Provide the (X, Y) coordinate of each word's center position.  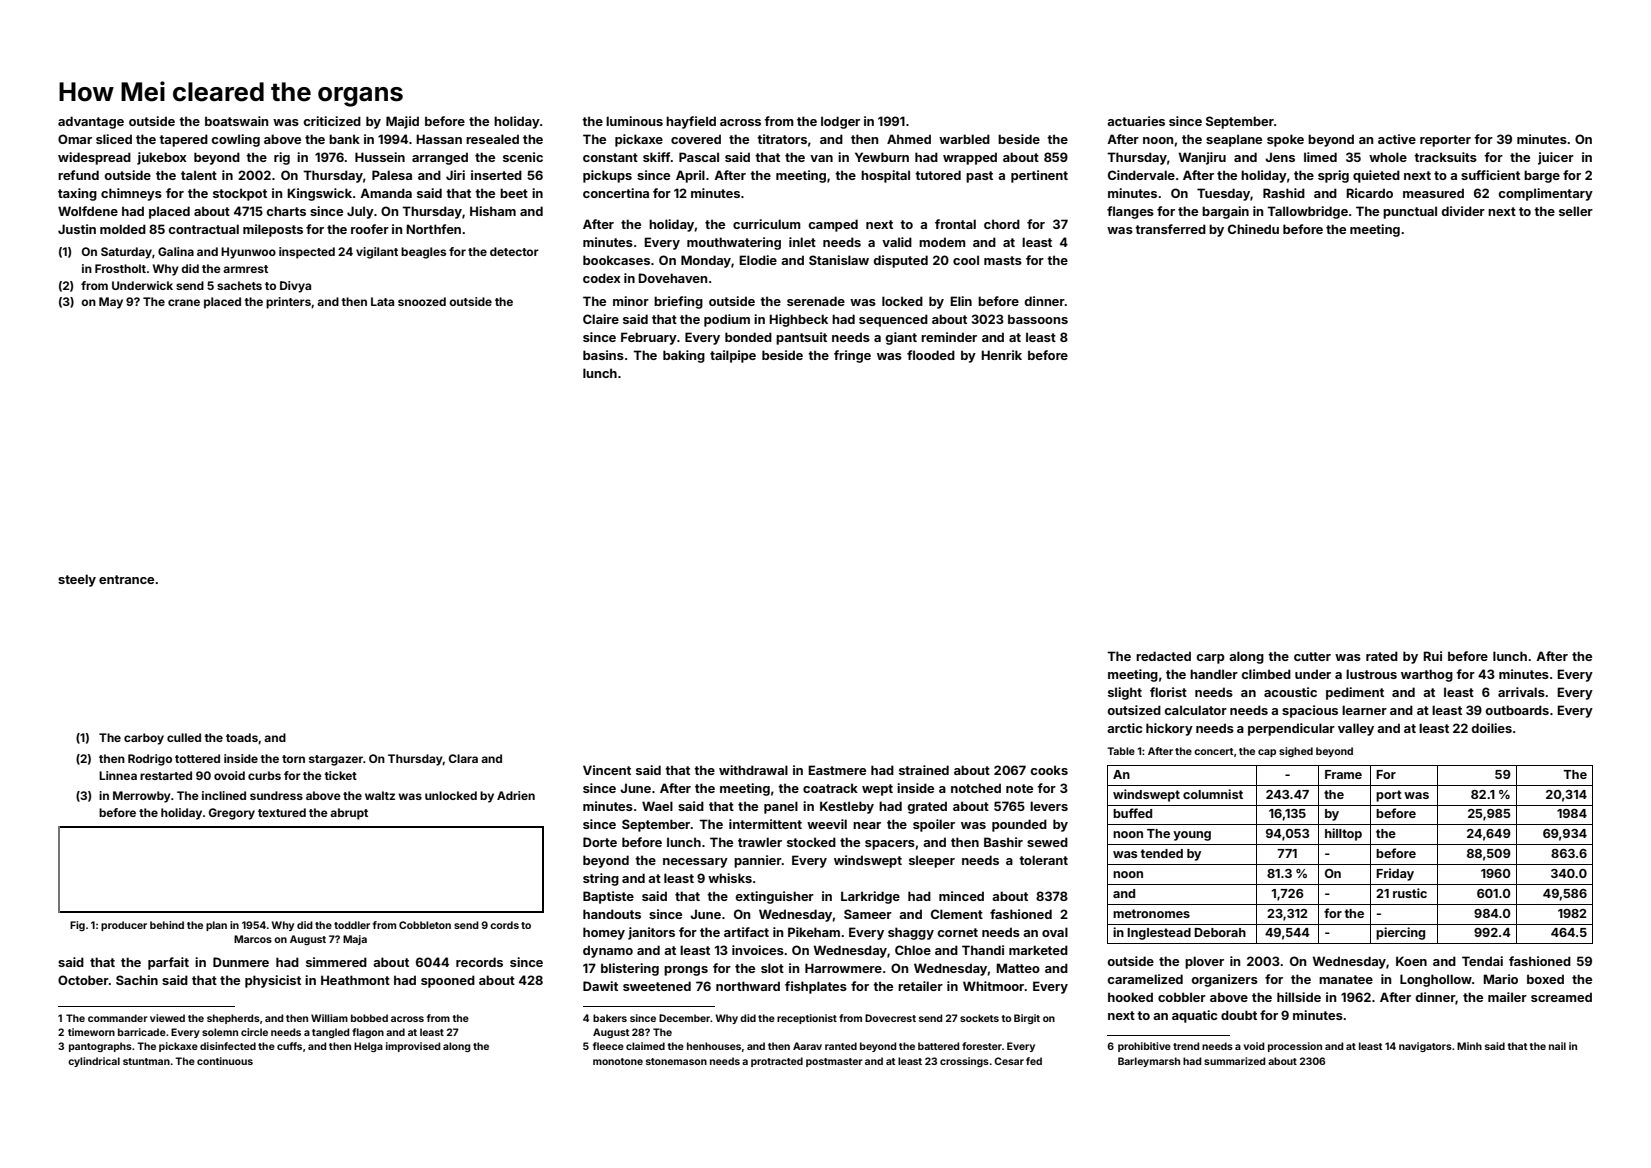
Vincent (607, 770)
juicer (1556, 158)
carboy (144, 739)
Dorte (600, 842)
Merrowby (142, 797)
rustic (1410, 893)
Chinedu (1253, 229)
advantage (91, 122)
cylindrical (94, 1062)
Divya (295, 287)
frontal (955, 224)
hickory (1169, 729)
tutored (938, 175)
